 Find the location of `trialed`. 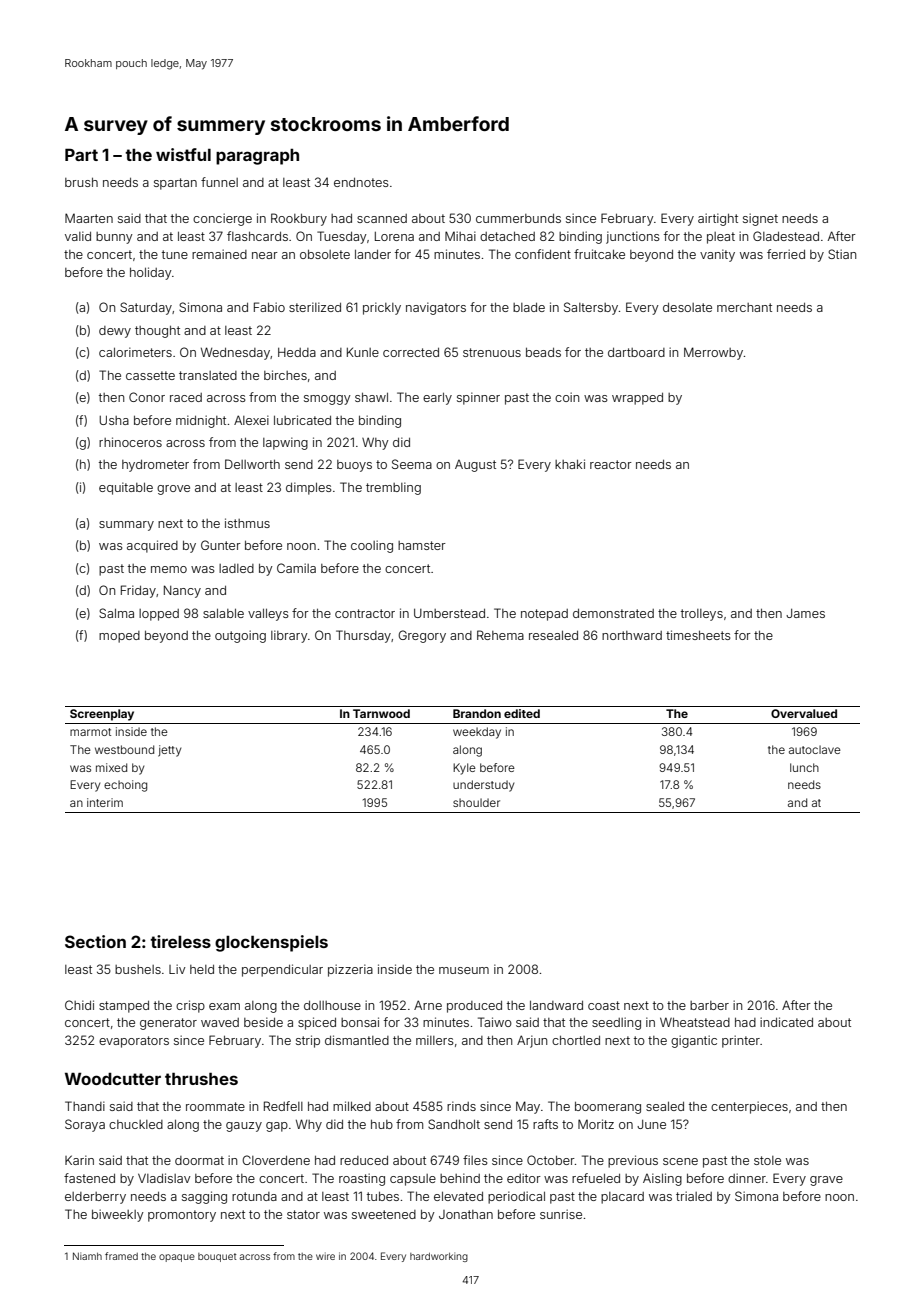

trialed is located at coordinates (694, 1196).
